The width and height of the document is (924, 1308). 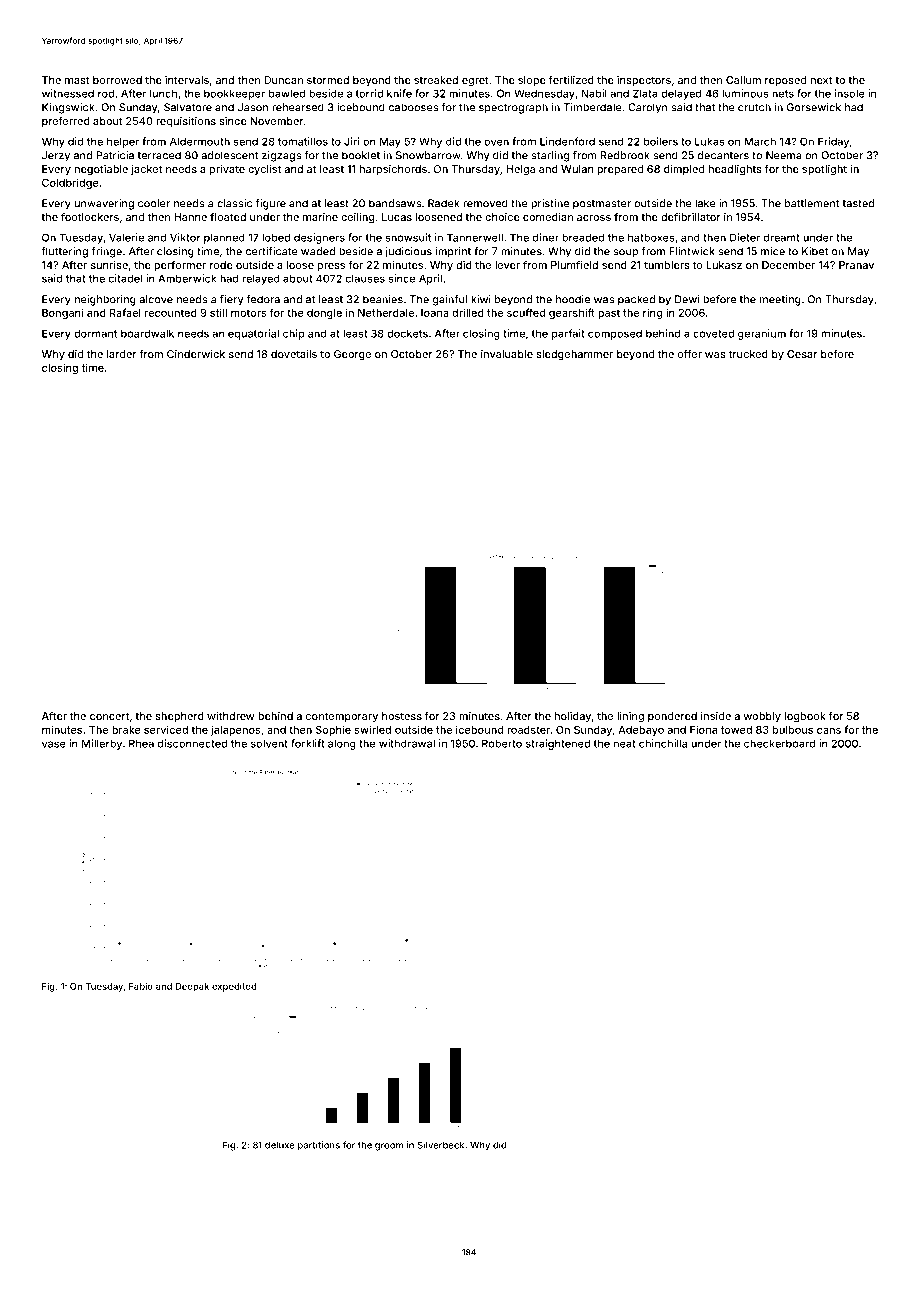 What do you see at coordinates (352, 355) in the document?
I see `George` at bounding box center [352, 355].
